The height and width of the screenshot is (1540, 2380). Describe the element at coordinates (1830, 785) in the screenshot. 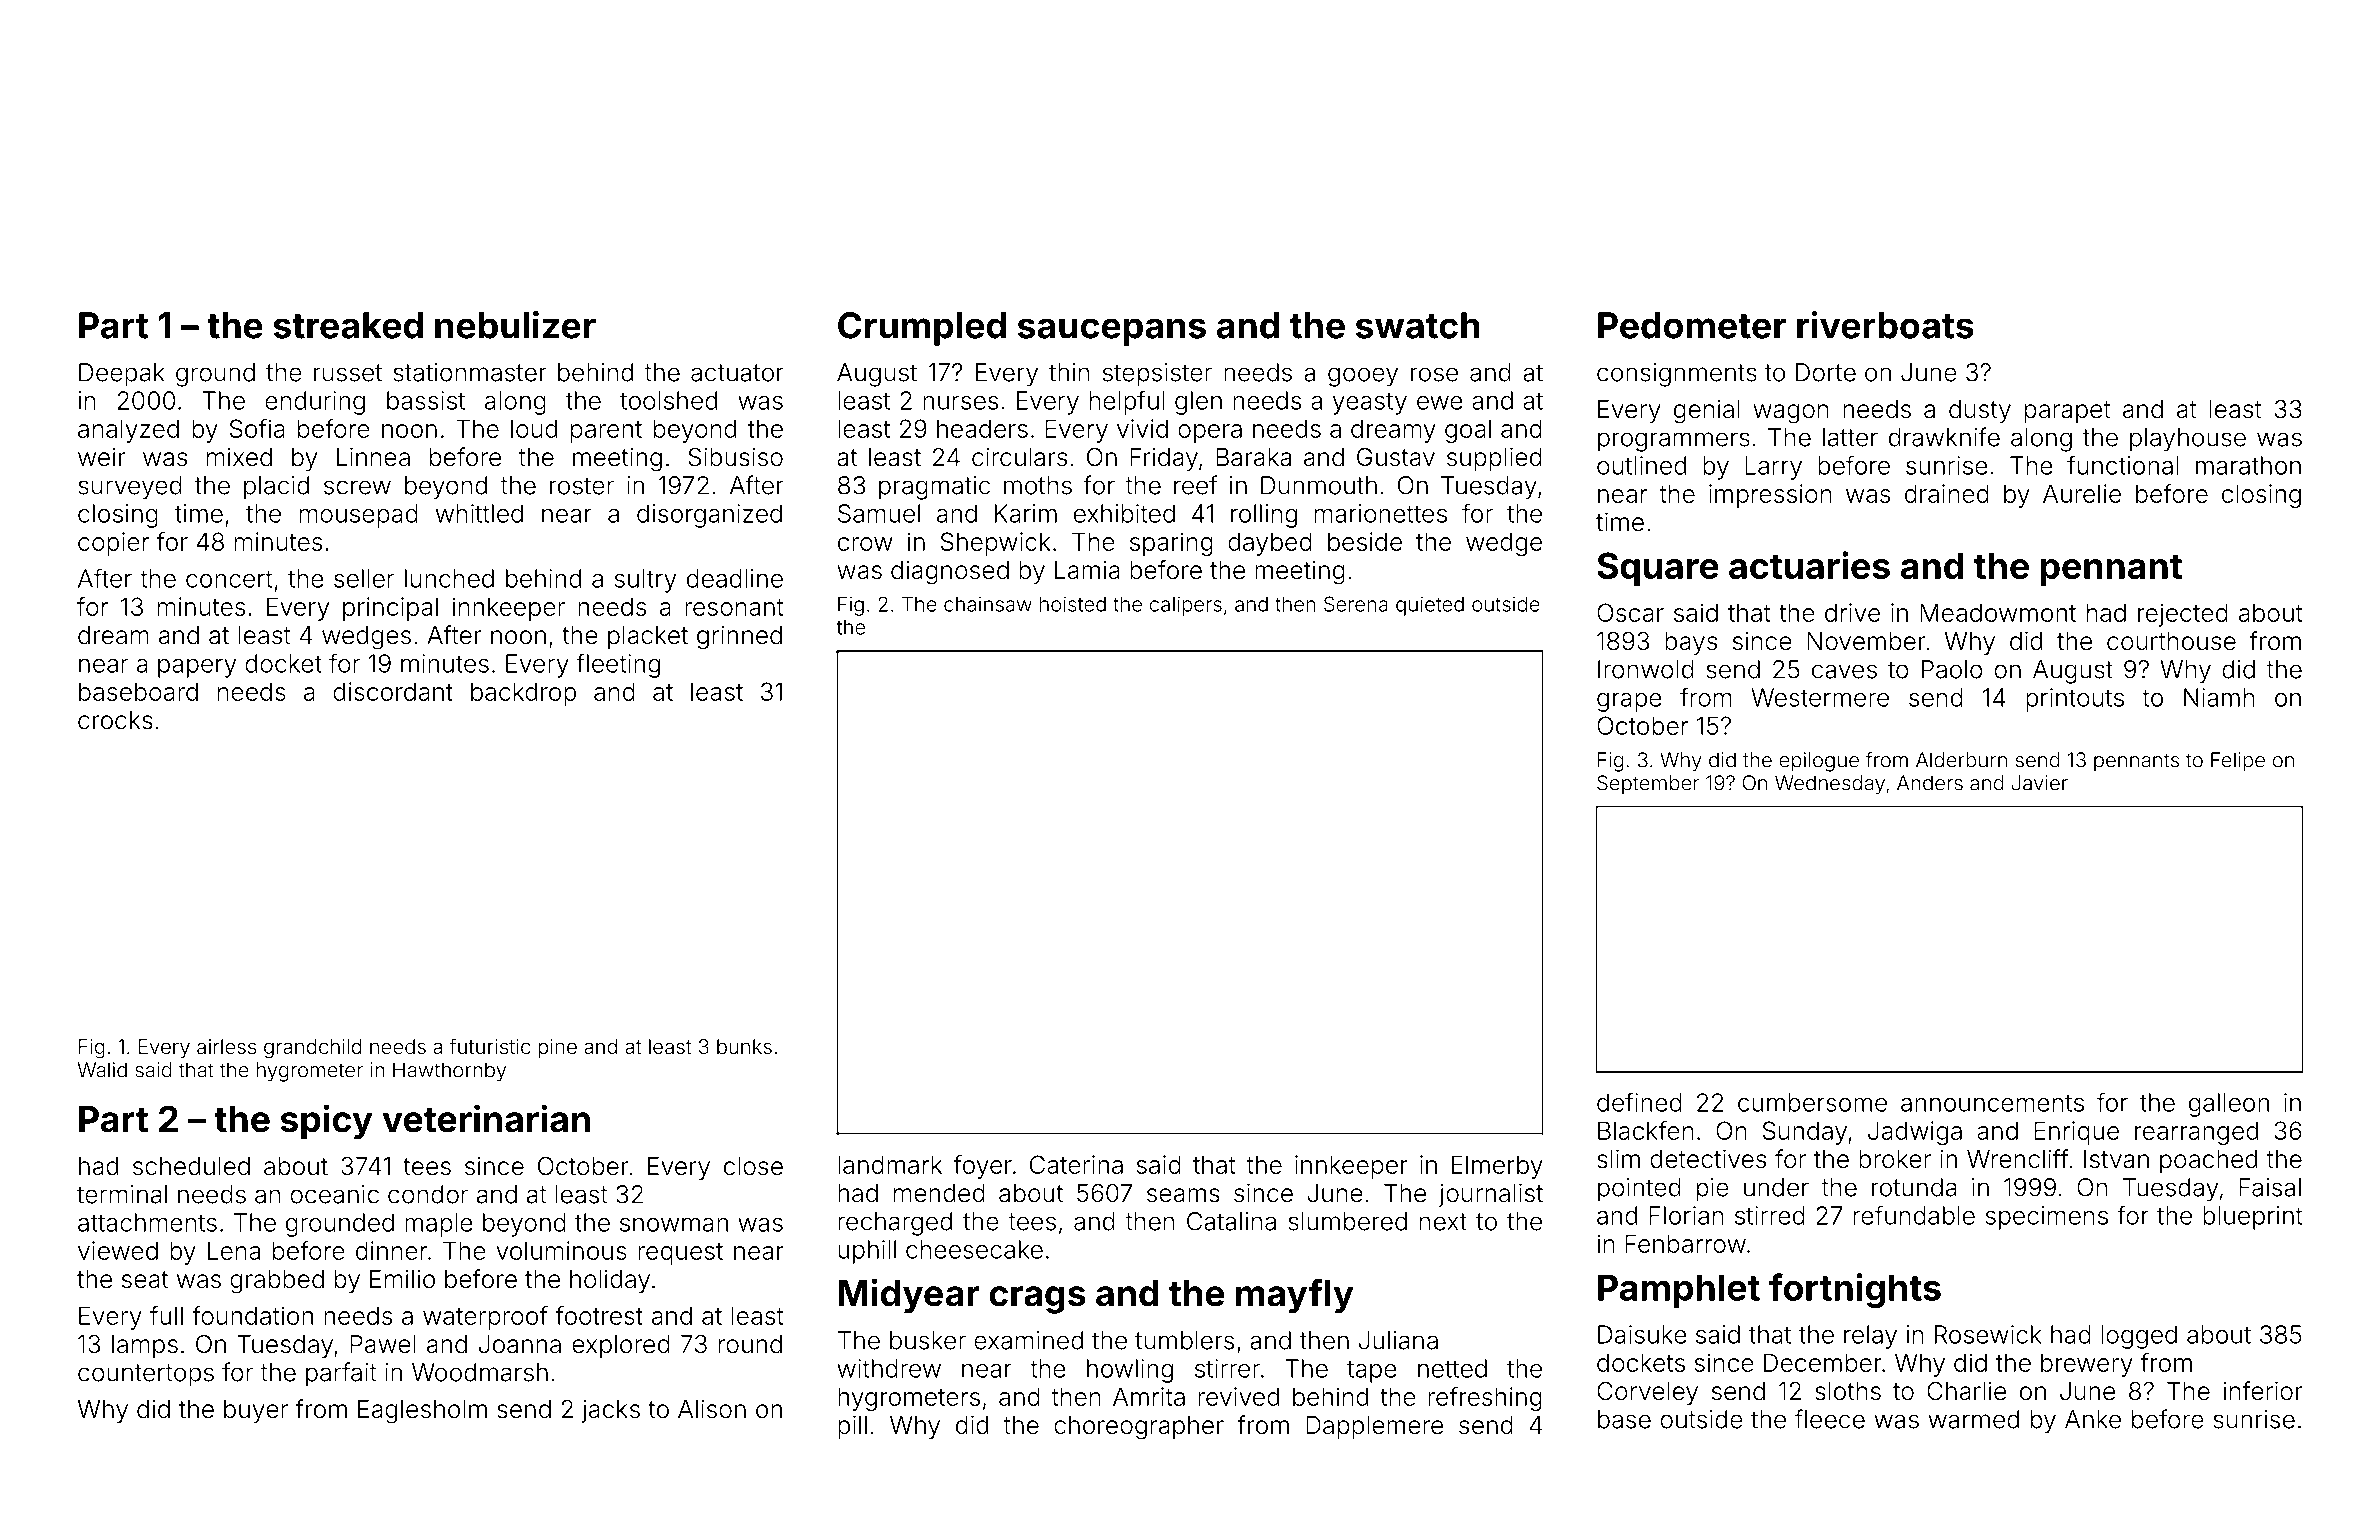

I see `Wednesday` at that location.
